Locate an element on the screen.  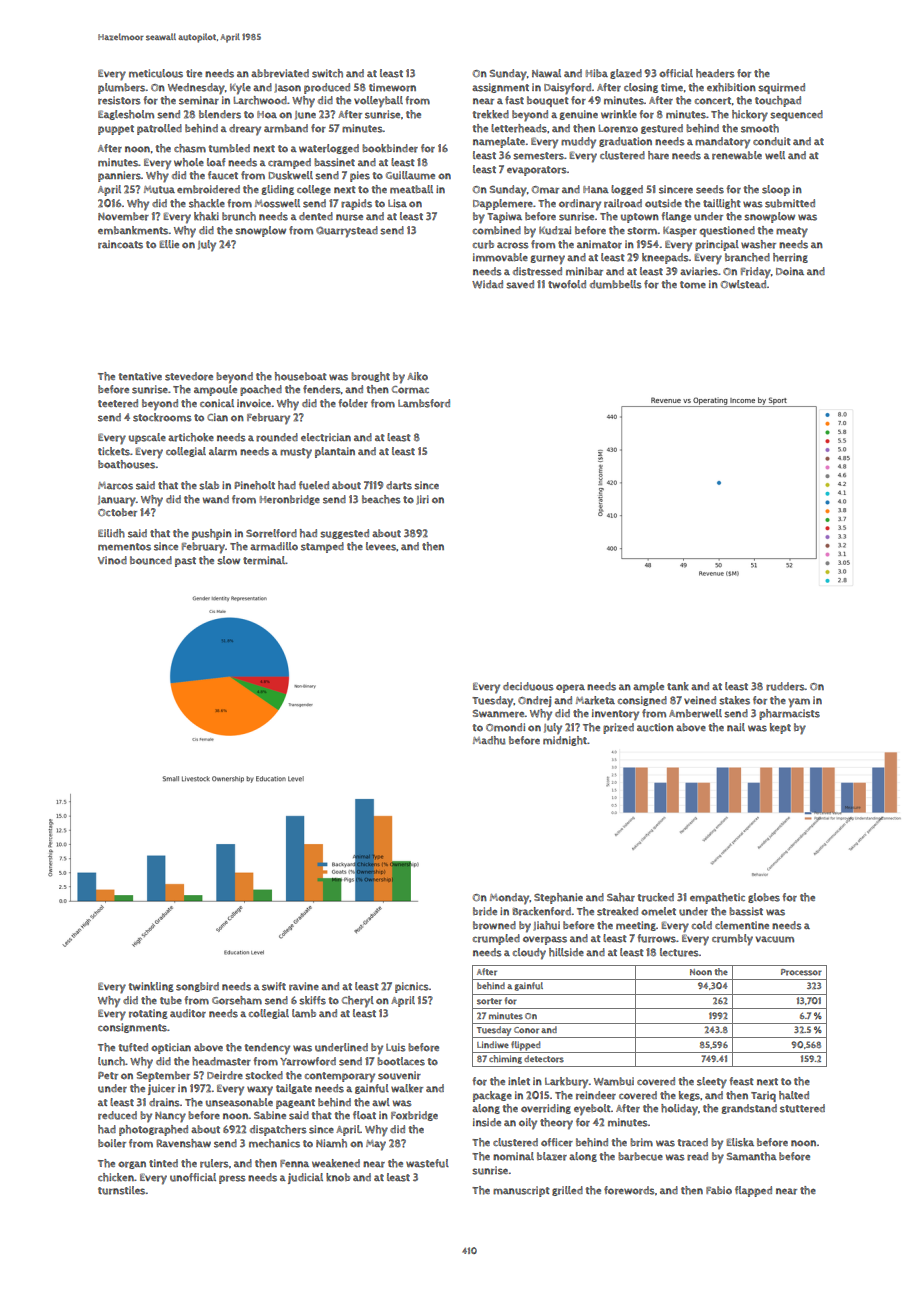
switch is located at coordinates (327, 73).
